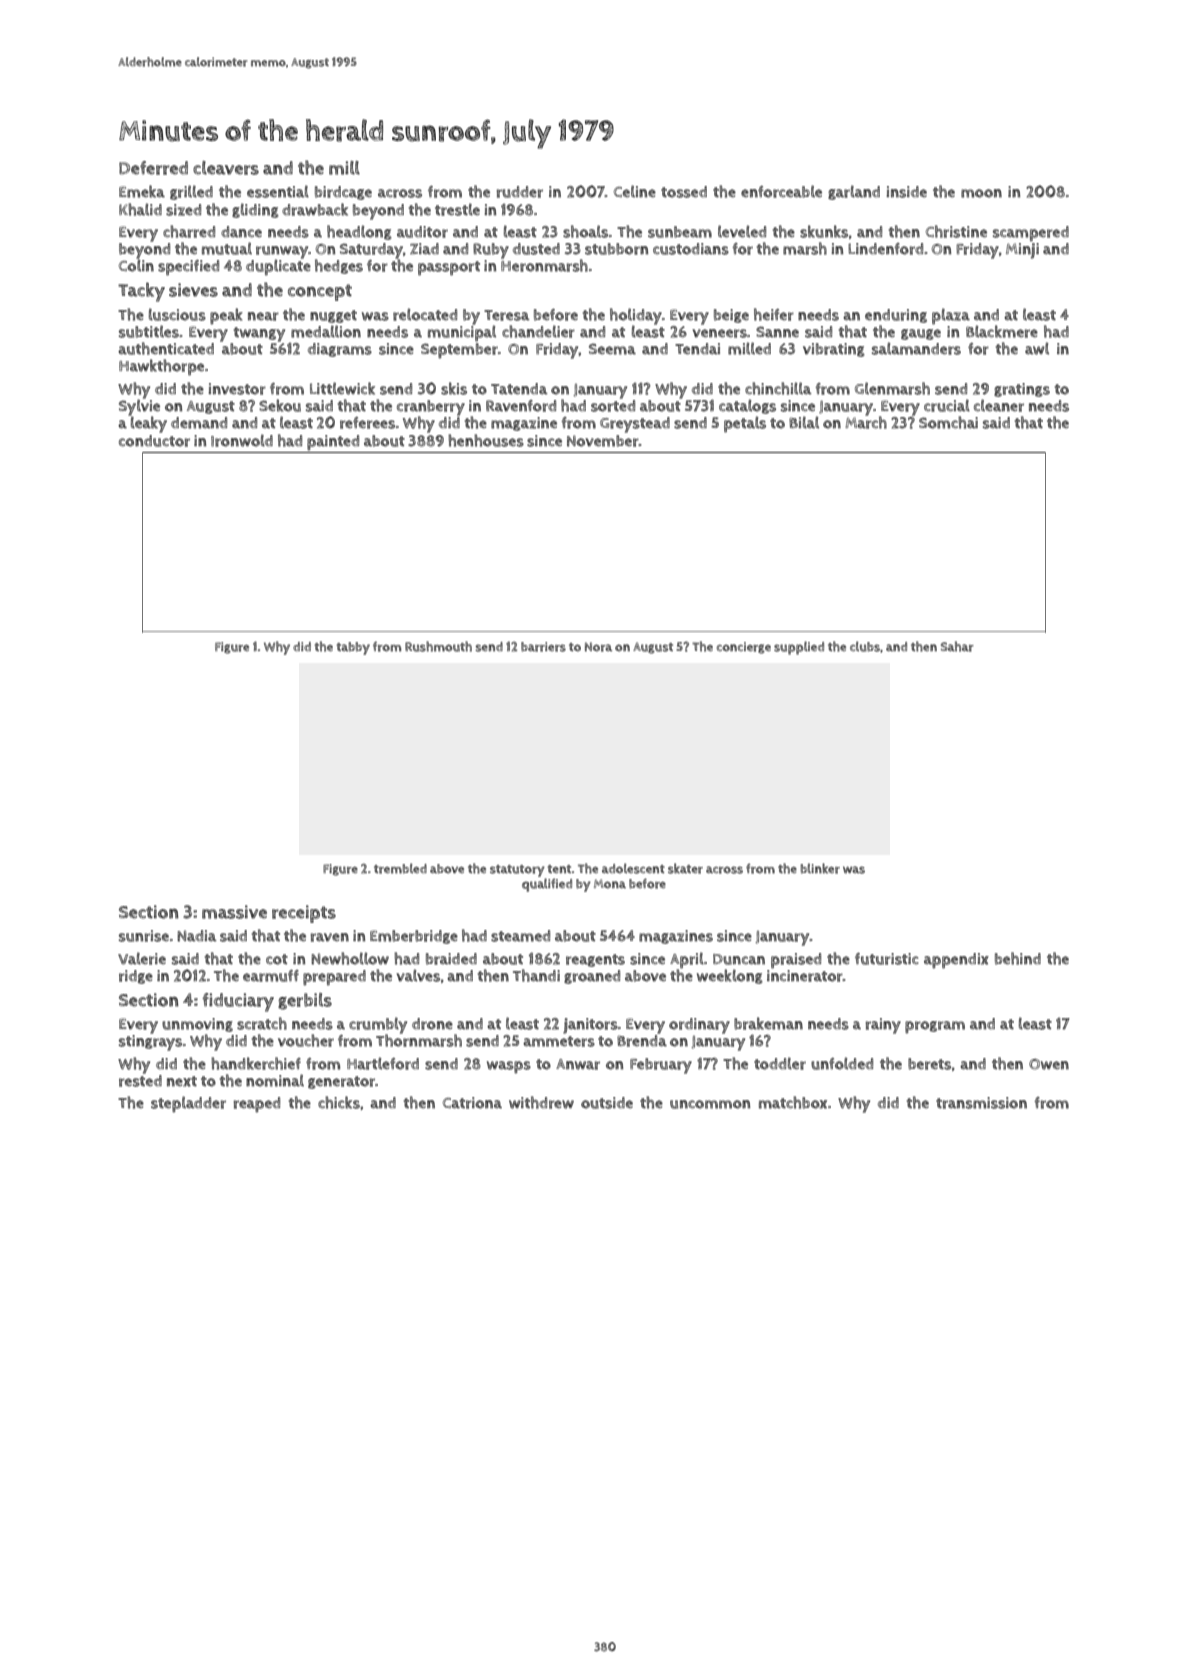 The width and height of the image is (1188, 1680). Describe the element at coordinates (981, 193) in the image. I see `moon` at that location.
